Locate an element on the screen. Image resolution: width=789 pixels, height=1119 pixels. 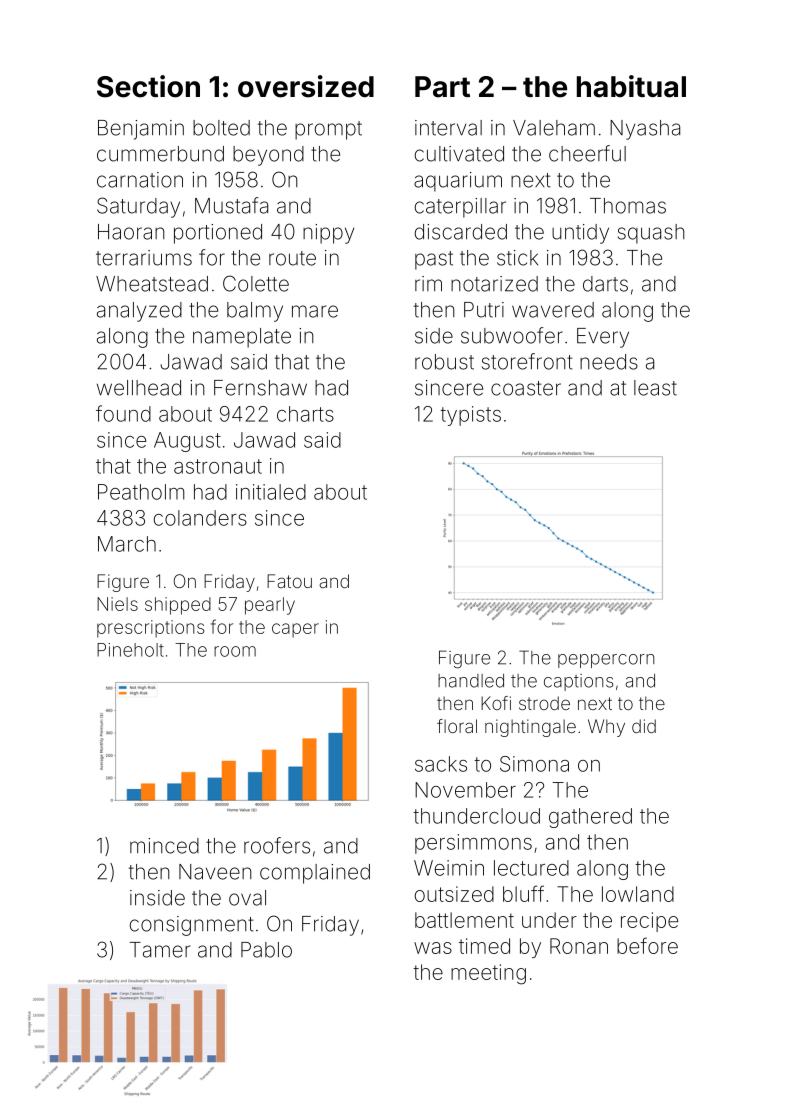
Tamer is located at coordinates (160, 950).
